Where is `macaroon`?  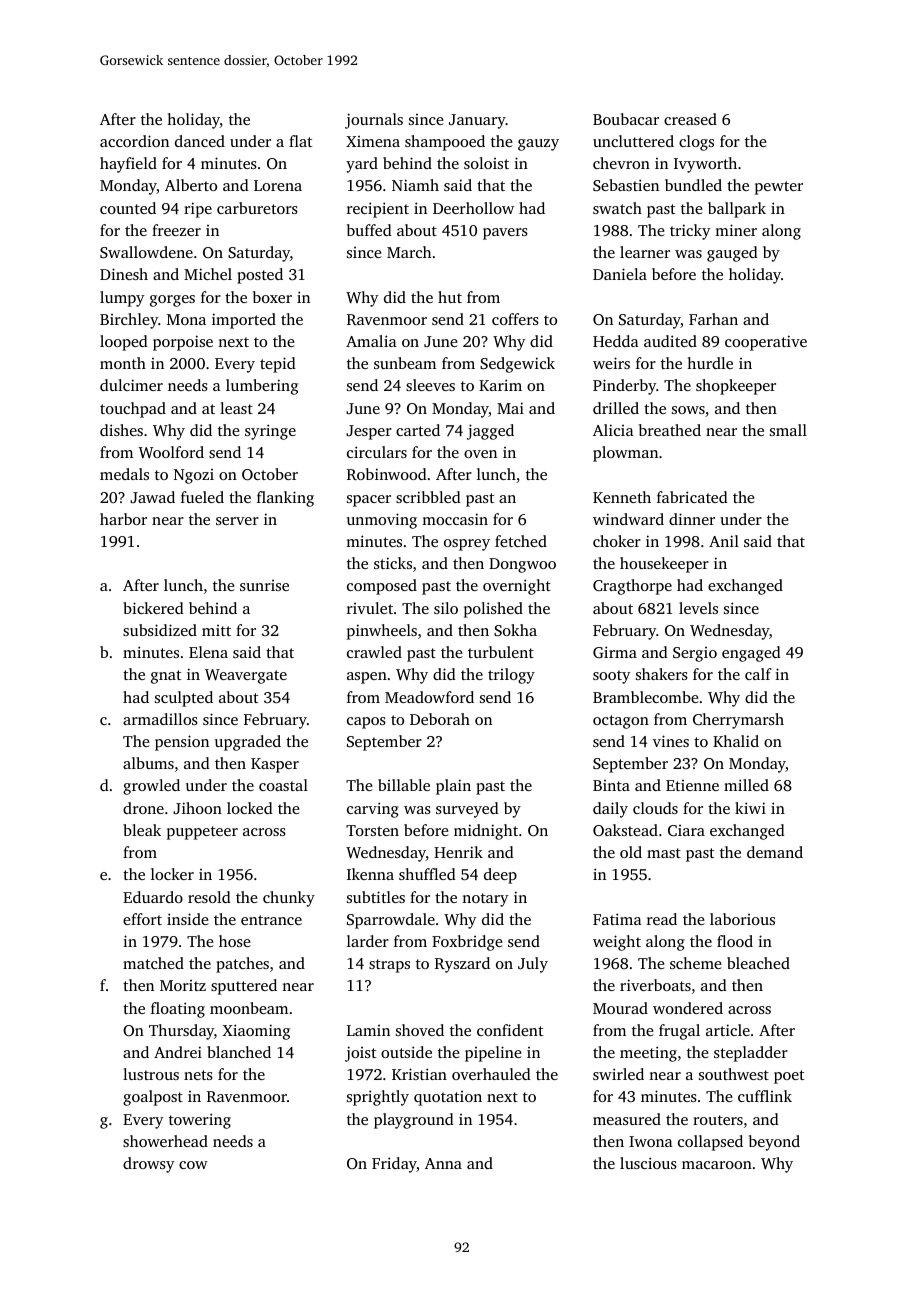 macaroon is located at coordinates (717, 1165).
